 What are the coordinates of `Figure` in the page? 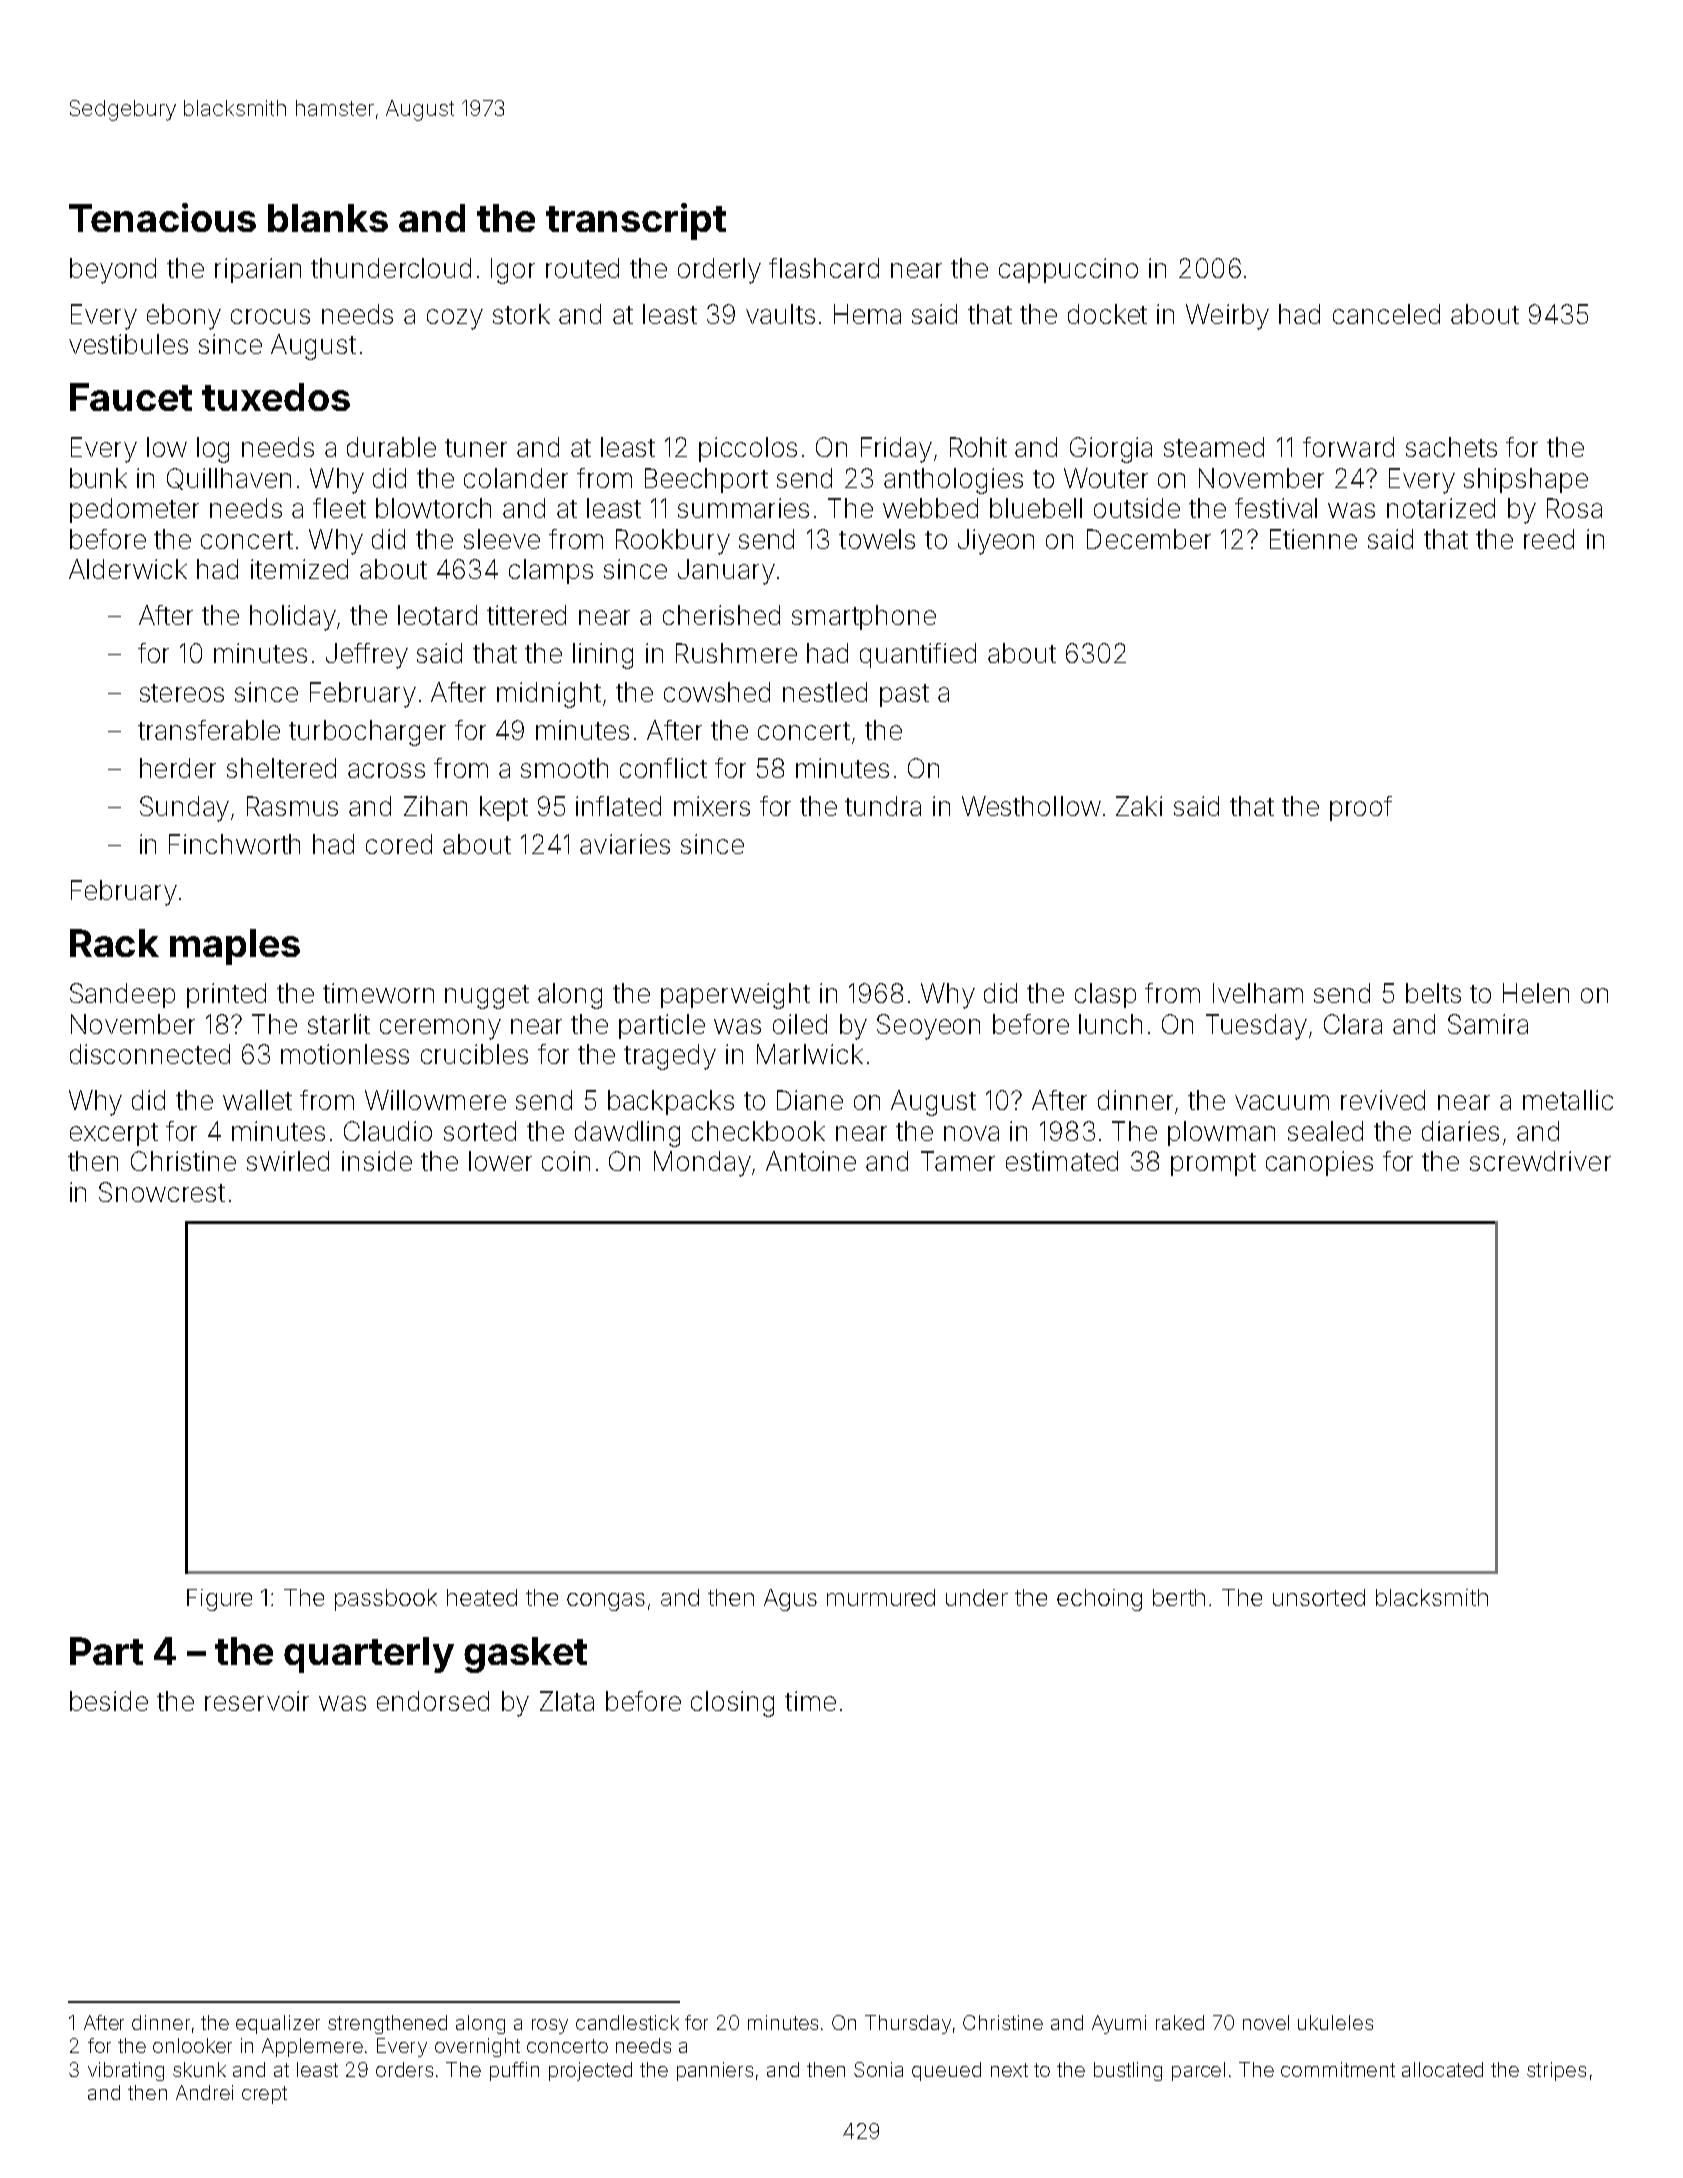 It's located at (219, 1600).
